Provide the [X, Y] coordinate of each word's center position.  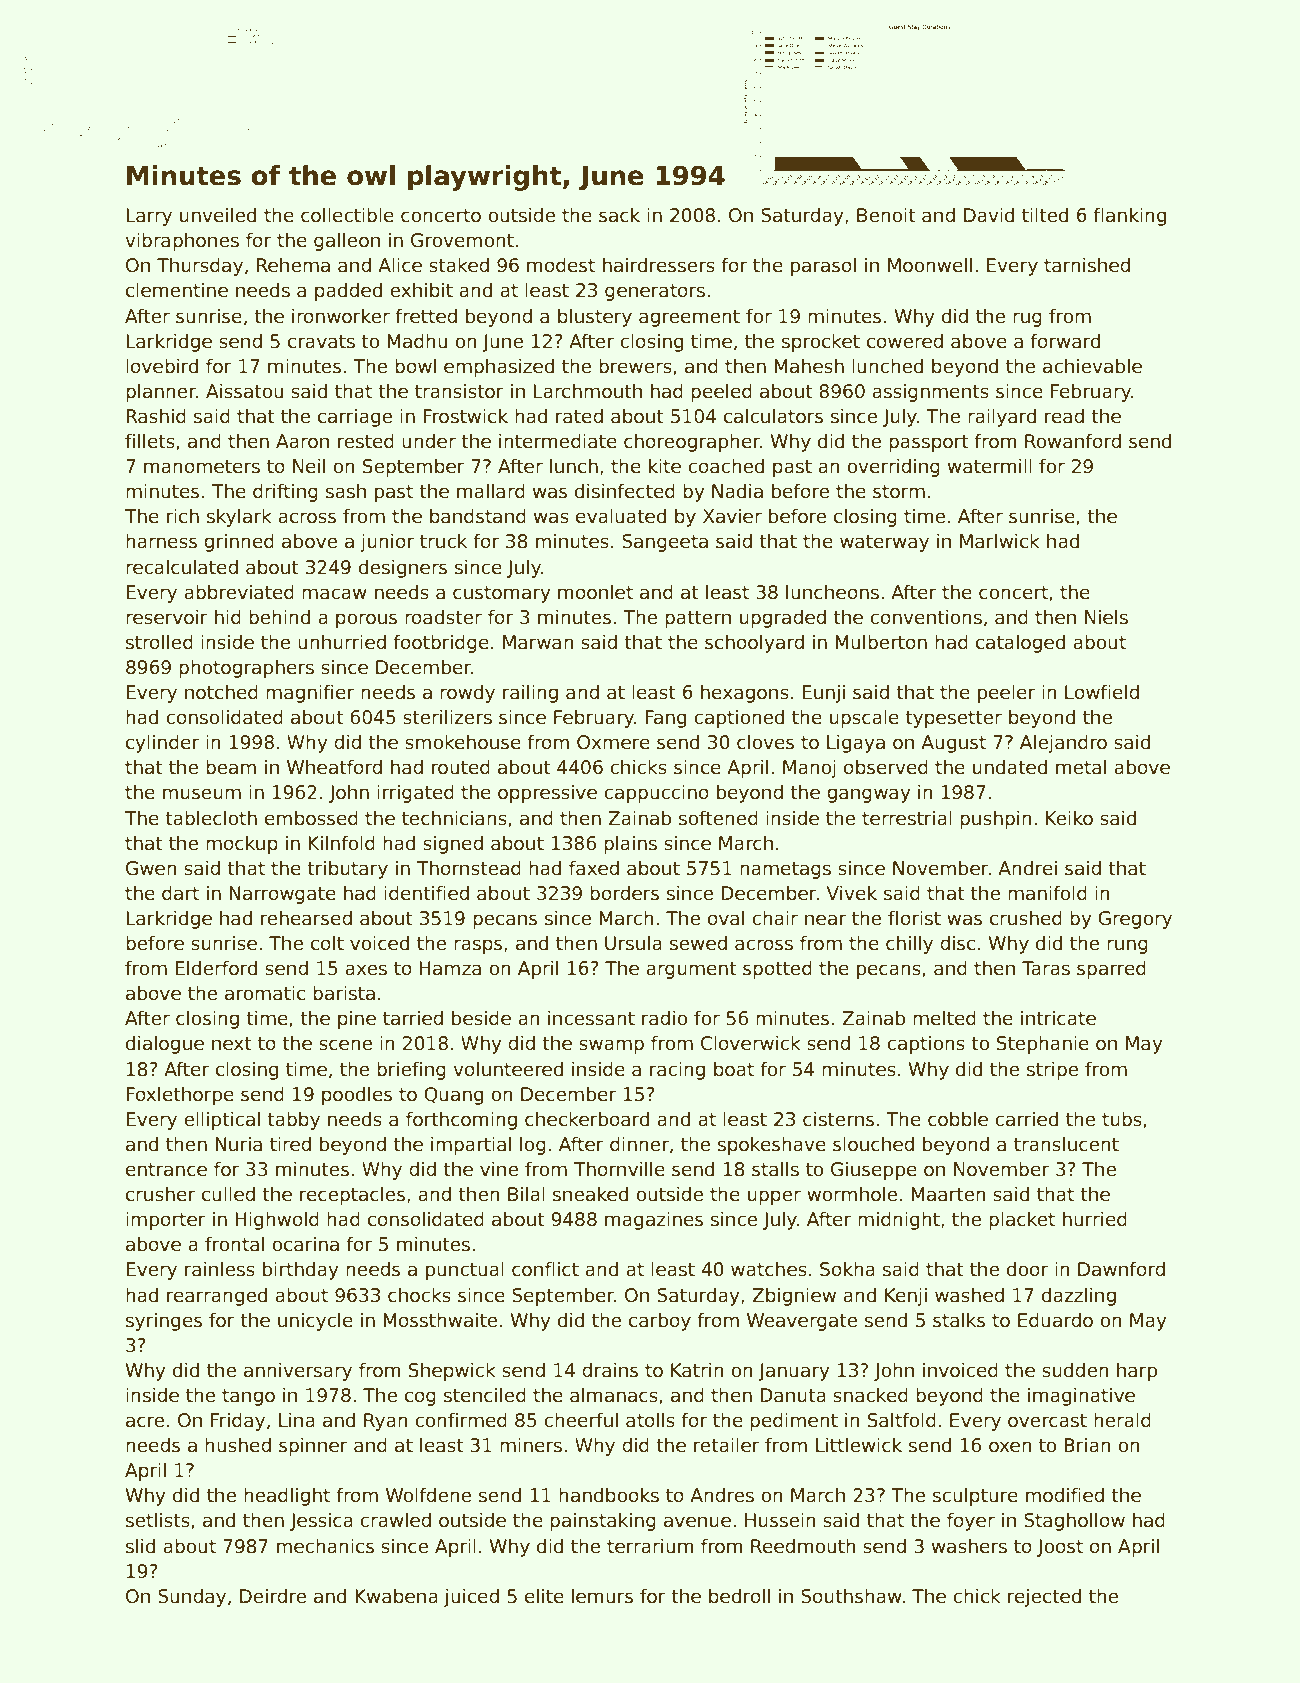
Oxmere [613, 742]
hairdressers [659, 265]
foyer [971, 1521]
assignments [930, 393]
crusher [160, 1194]
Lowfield [1102, 692]
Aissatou [244, 391]
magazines [654, 1220]
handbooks [609, 1495]
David [989, 215]
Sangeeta [665, 543]
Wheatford [334, 767]
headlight [287, 1496]
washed [969, 1295]
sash [346, 491]
